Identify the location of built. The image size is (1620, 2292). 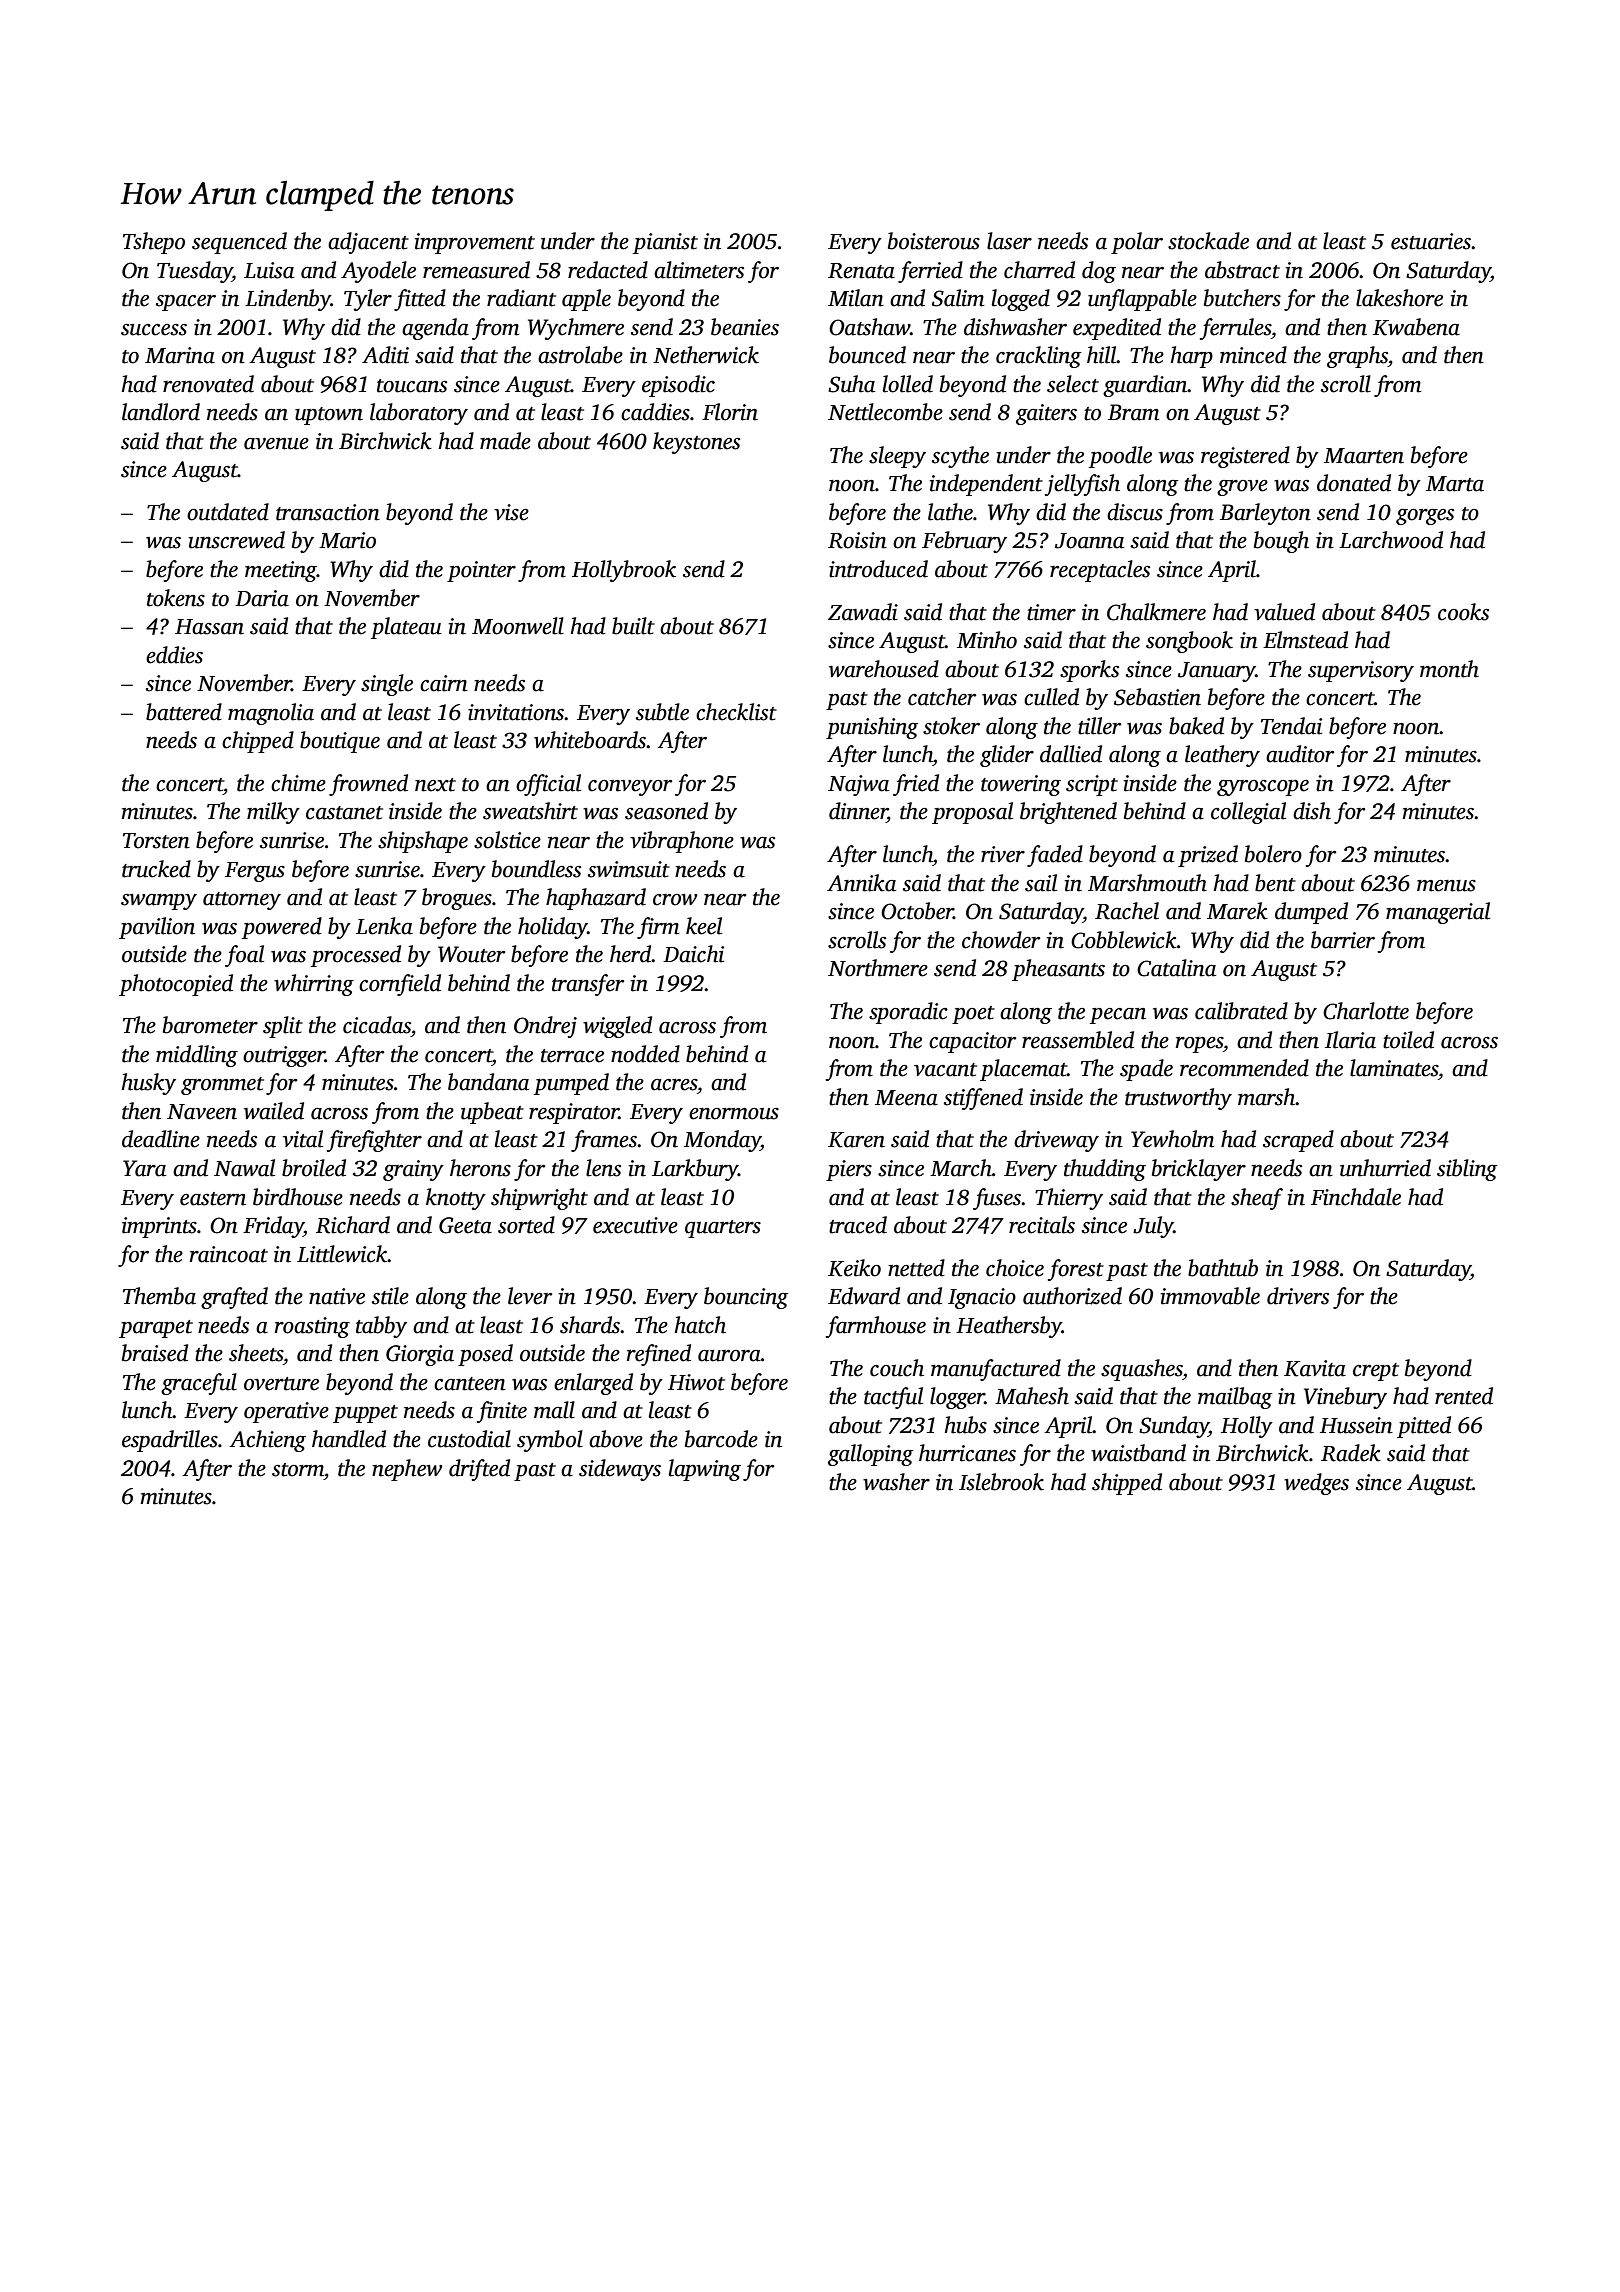
(633, 626).
